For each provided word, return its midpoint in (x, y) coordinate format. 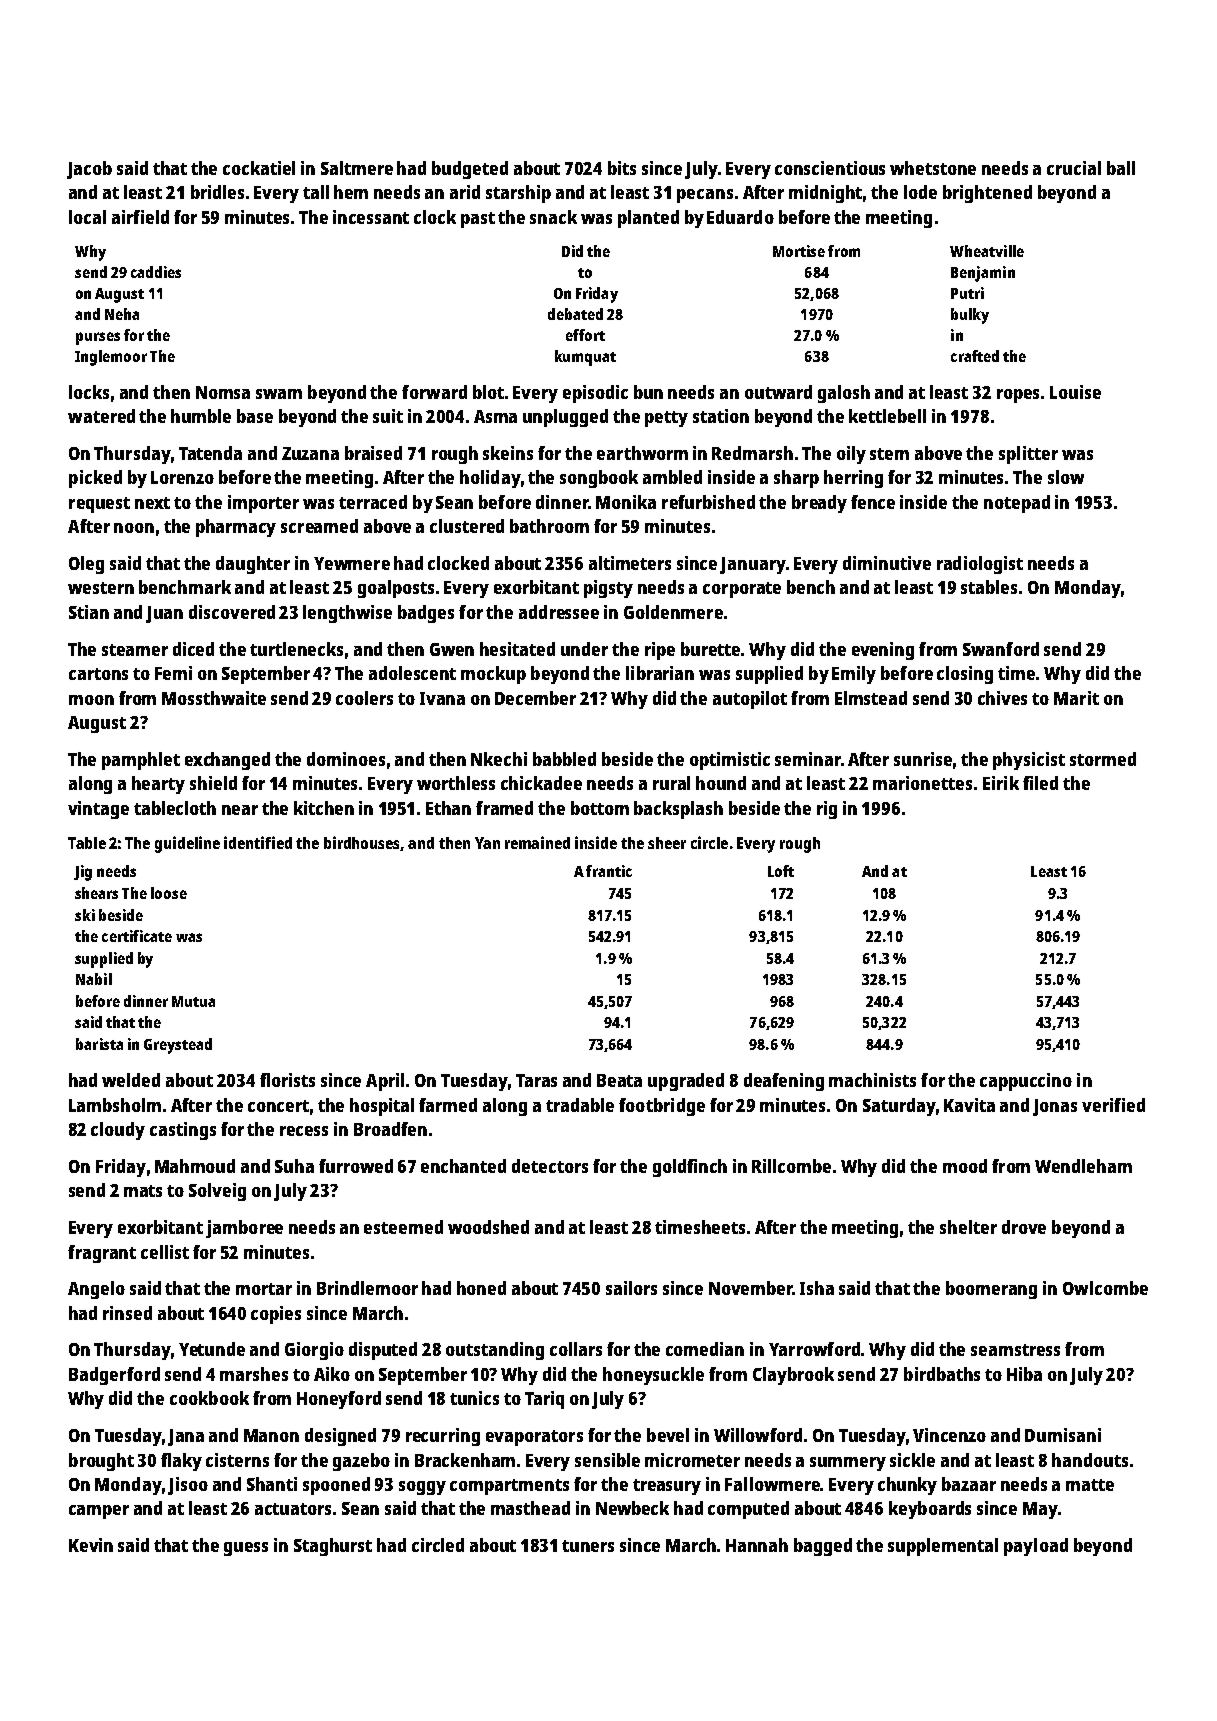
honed (481, 1288)
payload (1036, 1547)
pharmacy (236, 528)
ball (1121, 168)
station (721, 416)
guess (246, 1549)
